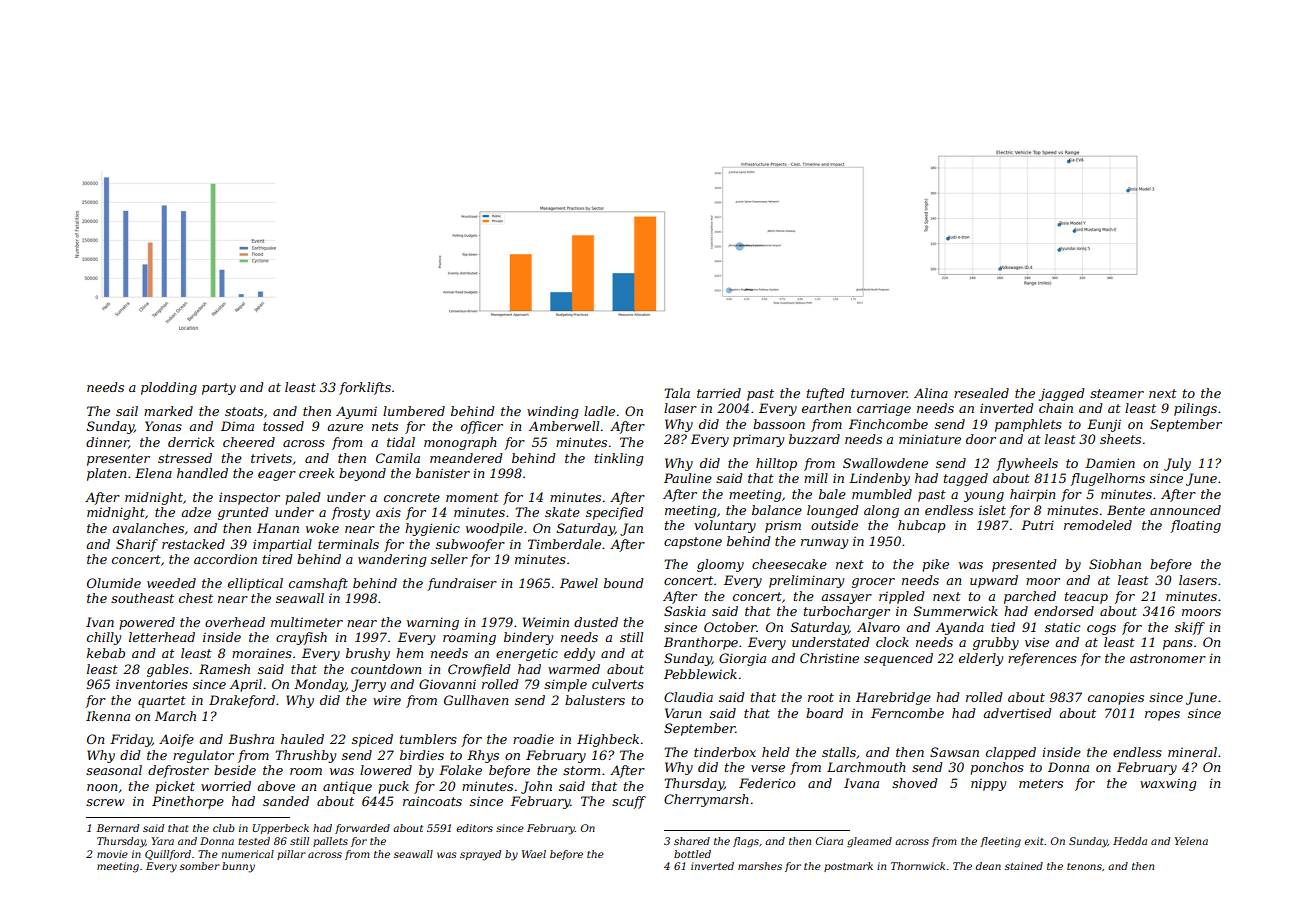 The image size is (1308, 924). Describe the element at coordinates (1178, 645) in the screenshot. I see `pans` at that location.
